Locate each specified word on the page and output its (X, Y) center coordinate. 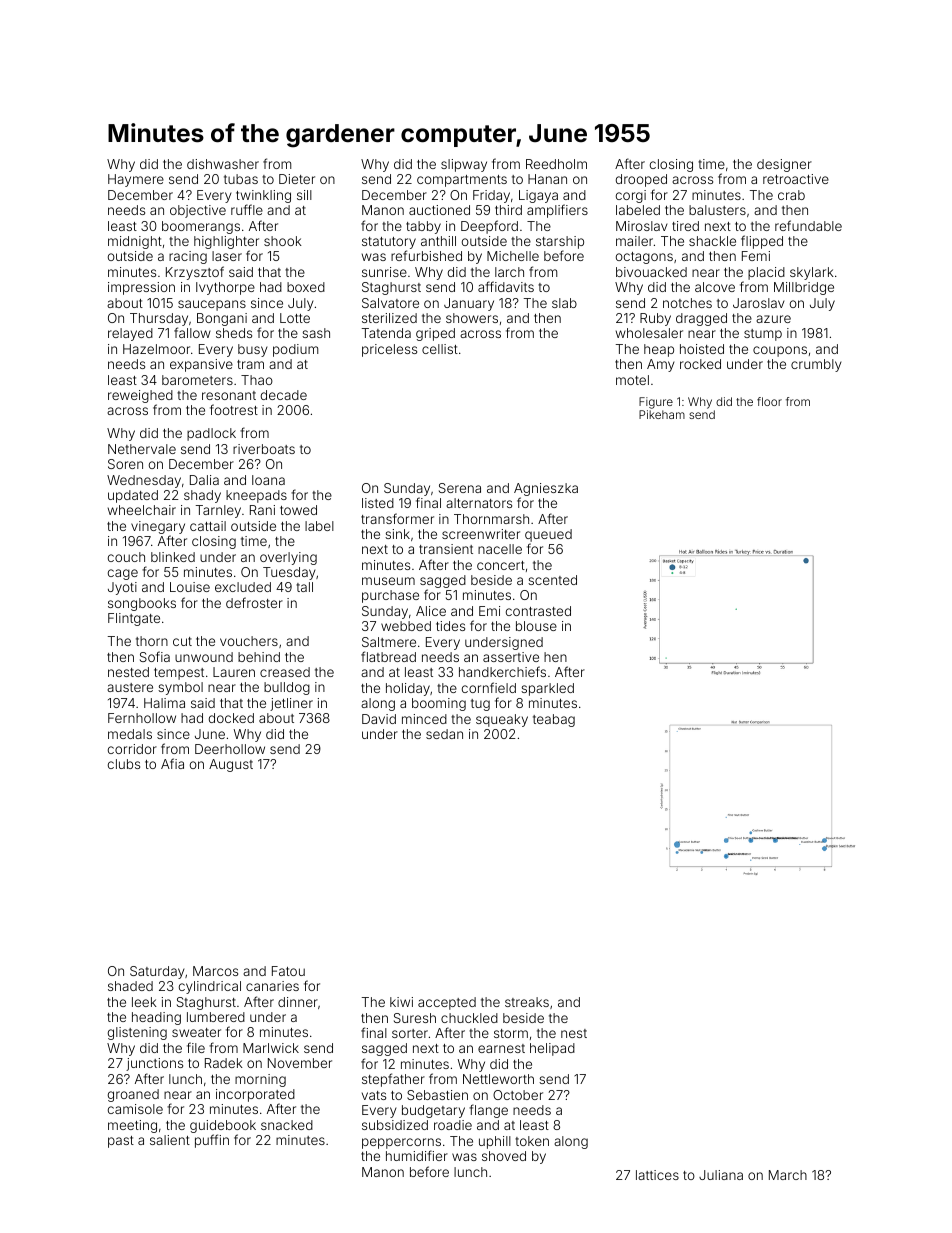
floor (769, 401)
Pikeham (662, 414)
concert (501, 565)
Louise (190, 587)
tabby (423, 227)
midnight (135, 242)
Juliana (721, 1175)
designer (784, 165)
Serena (460, 488)
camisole (135, 1109)
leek (144, 1002)
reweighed (140, 396)
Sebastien (437, 1095)
